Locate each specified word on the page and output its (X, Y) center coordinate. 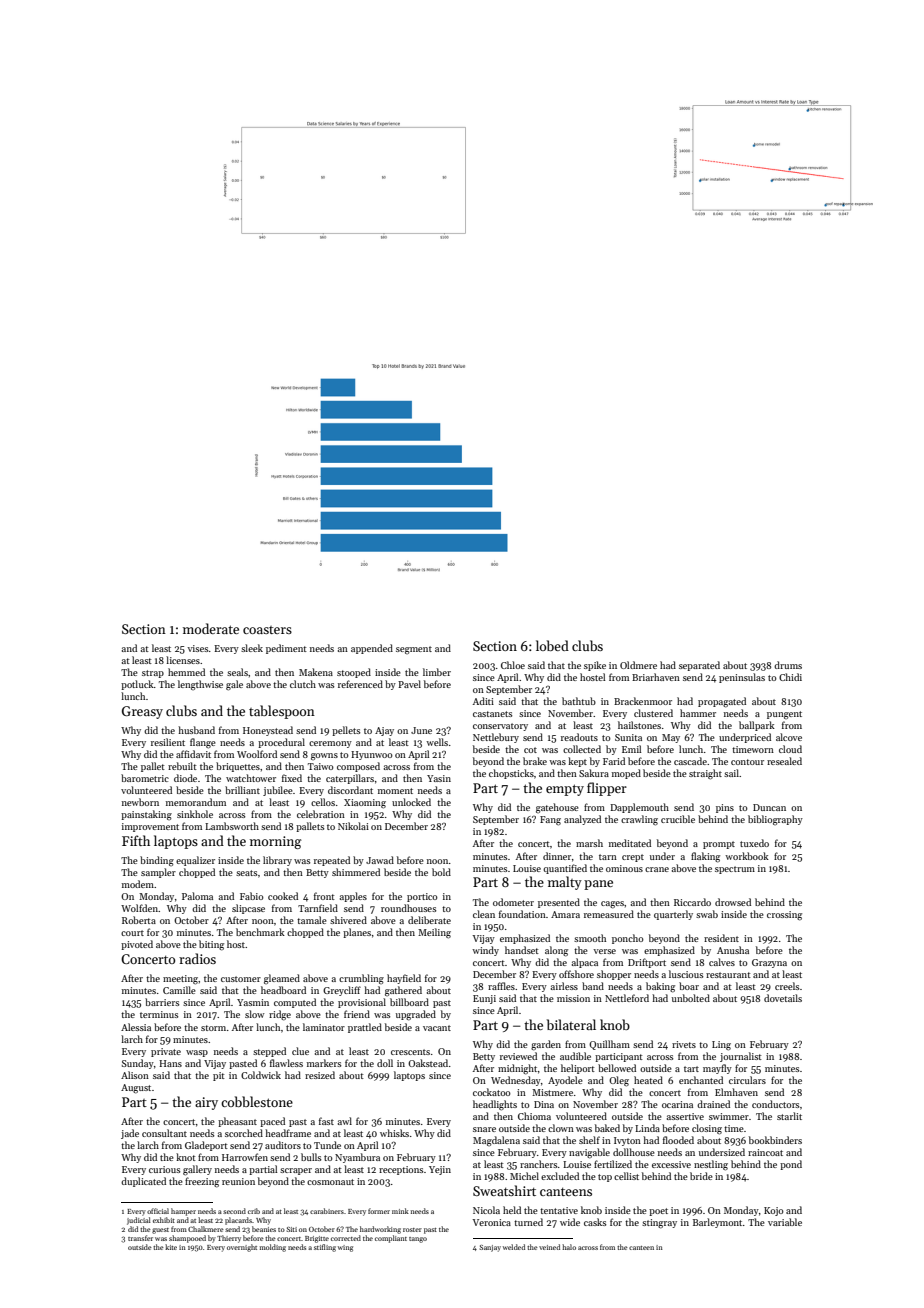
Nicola (486, 1210)
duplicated (143, 1182)
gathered (403, 991)
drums (788, 665)
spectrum (735, 870)
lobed (552, 645)
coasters (267, 630)
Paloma (197, 896)
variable (785, 1222)
